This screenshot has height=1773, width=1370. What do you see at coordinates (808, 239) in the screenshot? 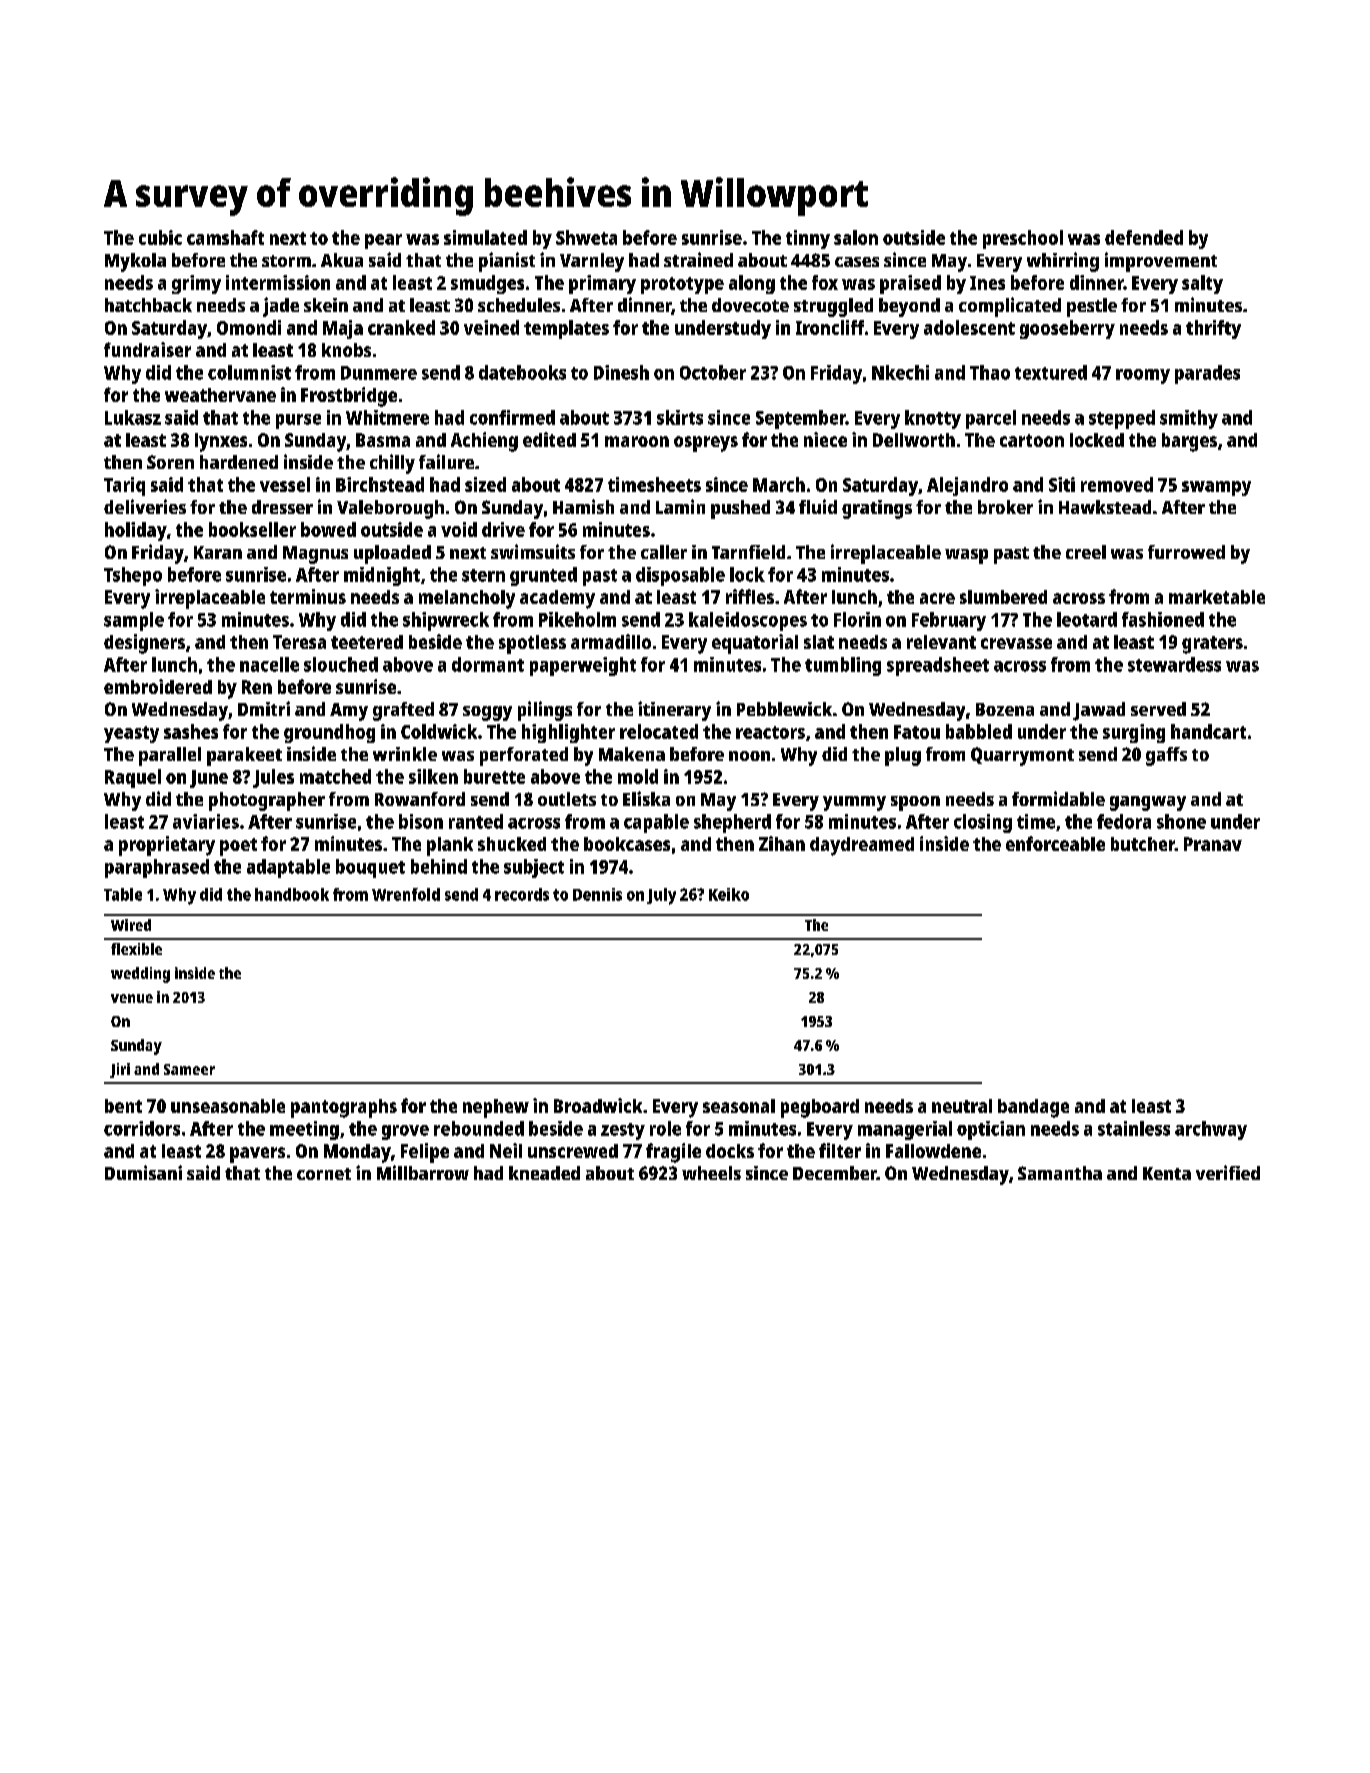
I see `tinny` at bounding box center [808, 239].
